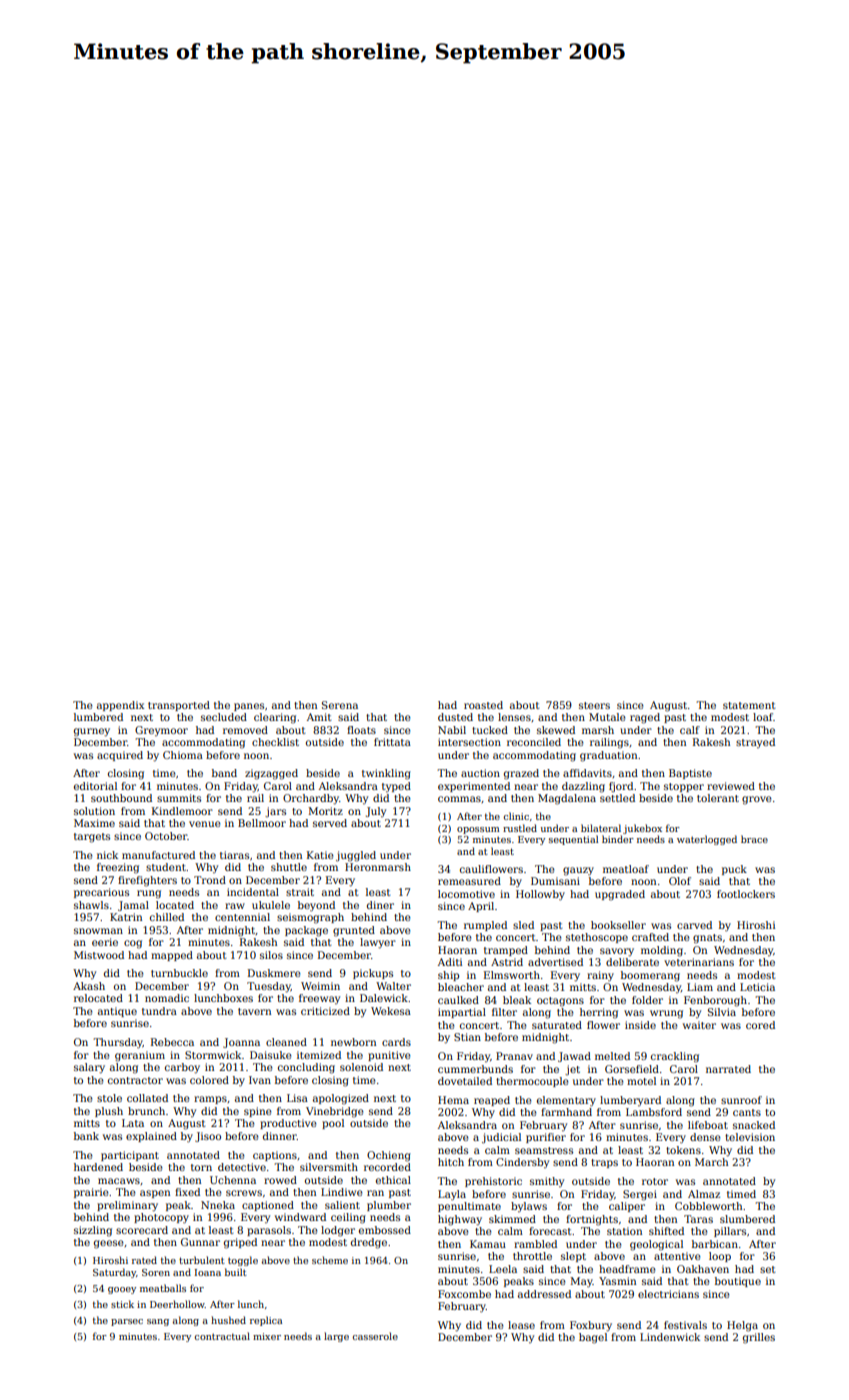  Describe the element at coordinates (734, 870) in the image. I see `puck` at that location.
